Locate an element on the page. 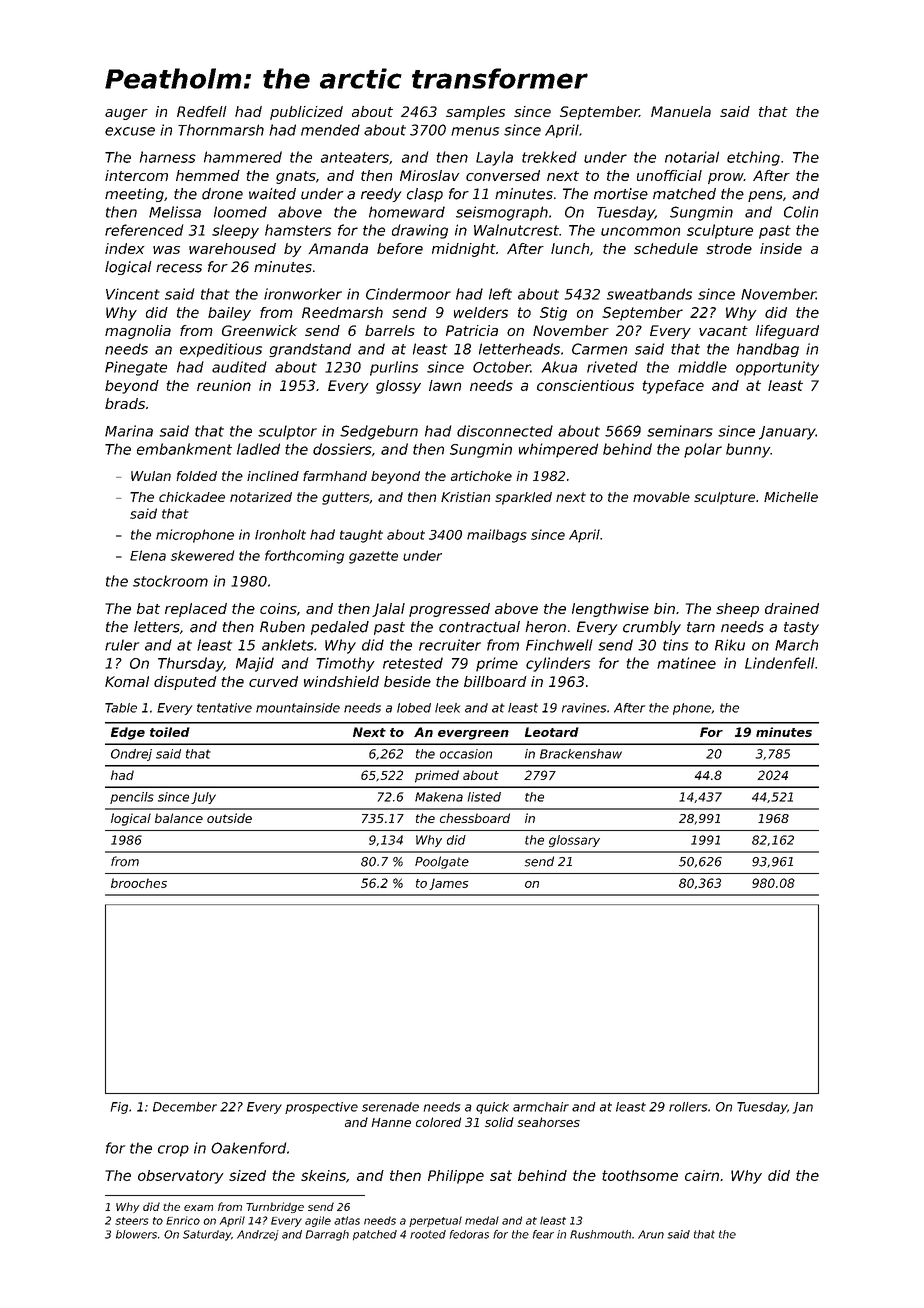  Manuela is located at coordinates (681, 111).
